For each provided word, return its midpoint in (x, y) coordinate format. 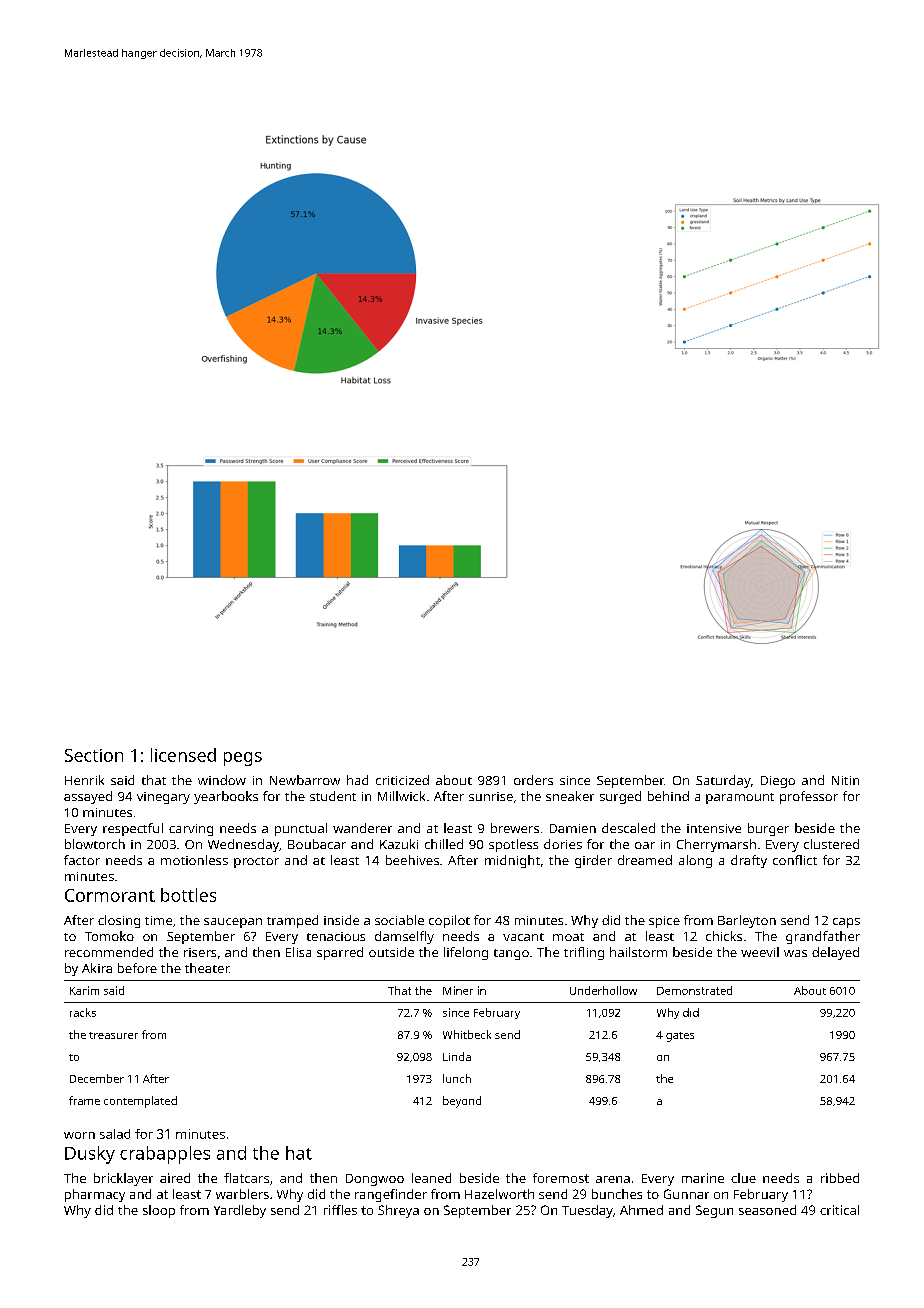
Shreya (398, 1211)
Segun (714, 1211)
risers (200, 952)
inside (341, 920)
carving (191, 830)
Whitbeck (467, 1034)
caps (846, 923)
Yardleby (240, 1211)
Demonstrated (694, 990)
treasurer (113, 1035)
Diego (778, 782)
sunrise (491, 796)
